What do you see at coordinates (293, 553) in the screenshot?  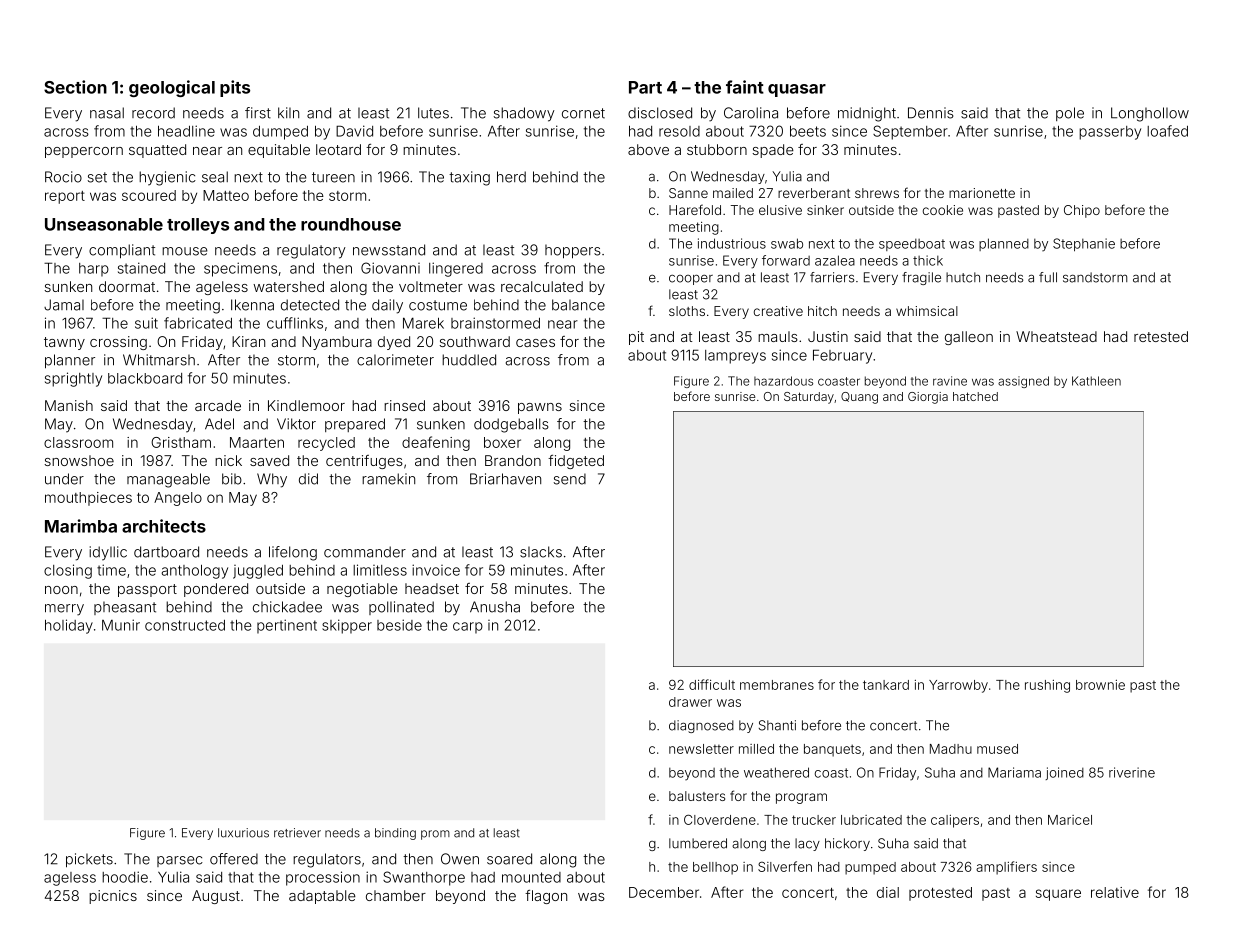 I see `lifelong` at bounding box center [293, 553].
